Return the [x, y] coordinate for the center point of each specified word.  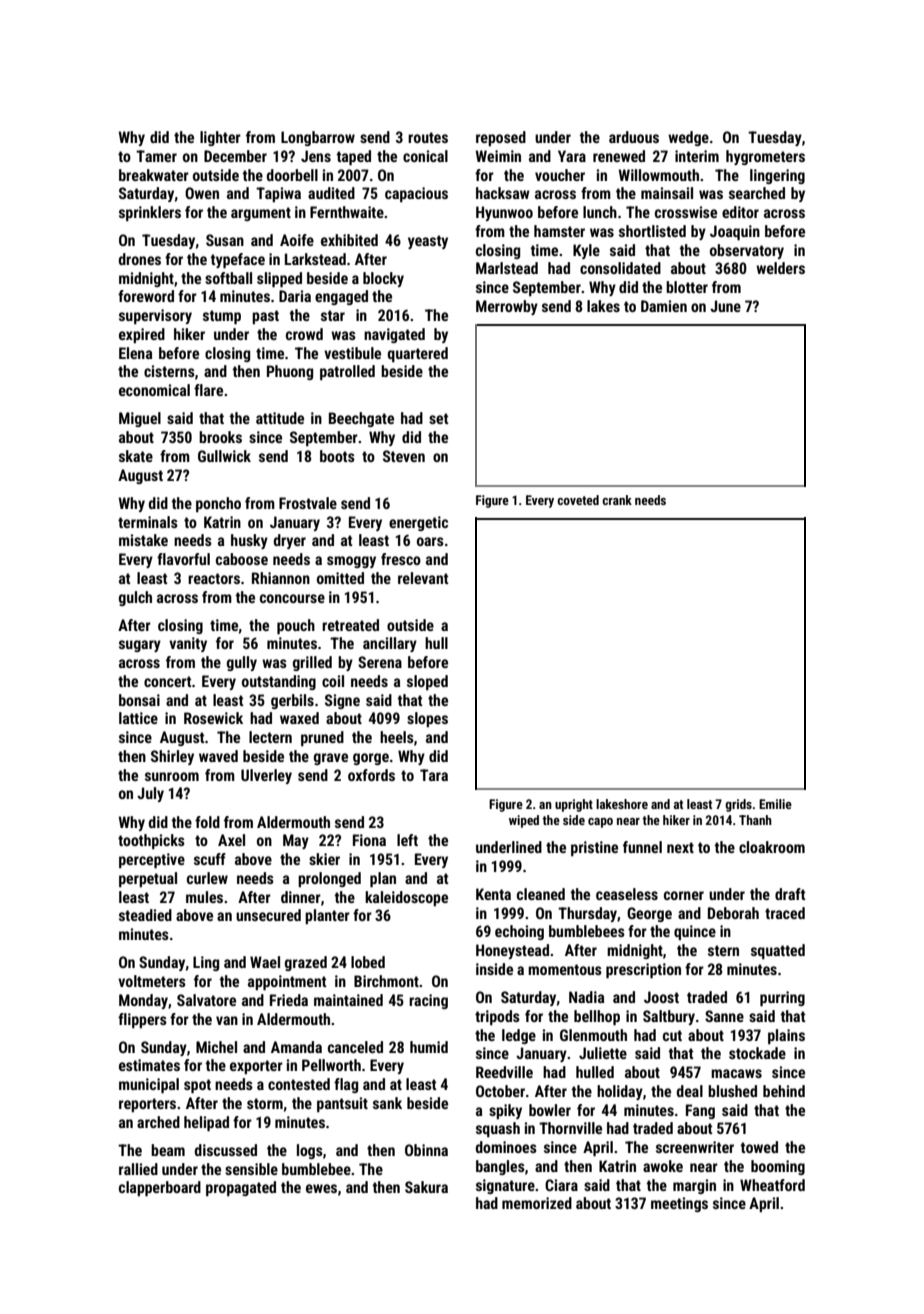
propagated [241, 1188]
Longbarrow [318, 138]
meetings [679, 1204]
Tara [434, 775]
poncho [218, 504]
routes [428, 137]
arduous [634, 137]
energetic [418, 523]
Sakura [426, 1187]
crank [617, 500]
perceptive [152, 860]
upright [574, 805]
